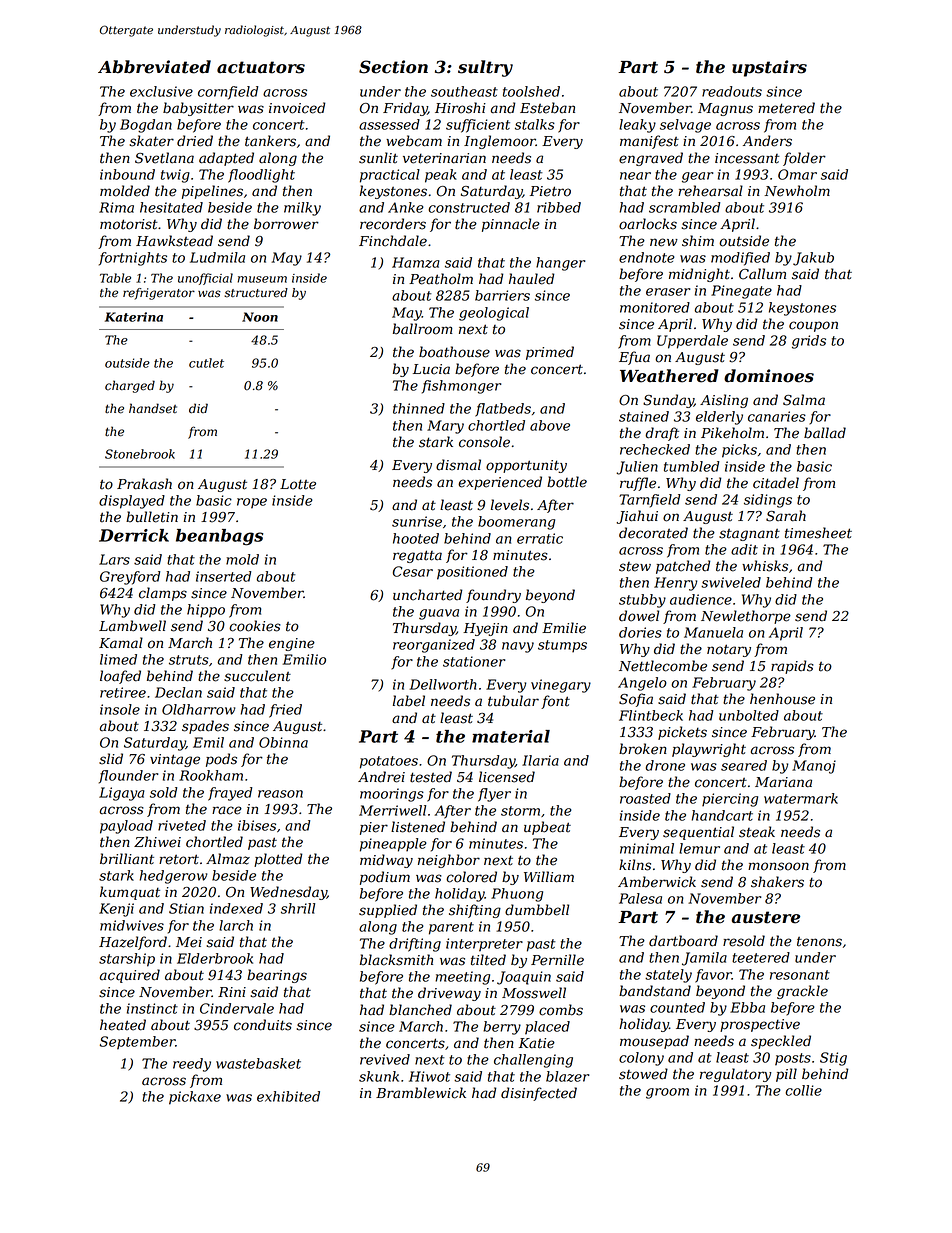  I want to click on Manoj, so click(814, 767).
